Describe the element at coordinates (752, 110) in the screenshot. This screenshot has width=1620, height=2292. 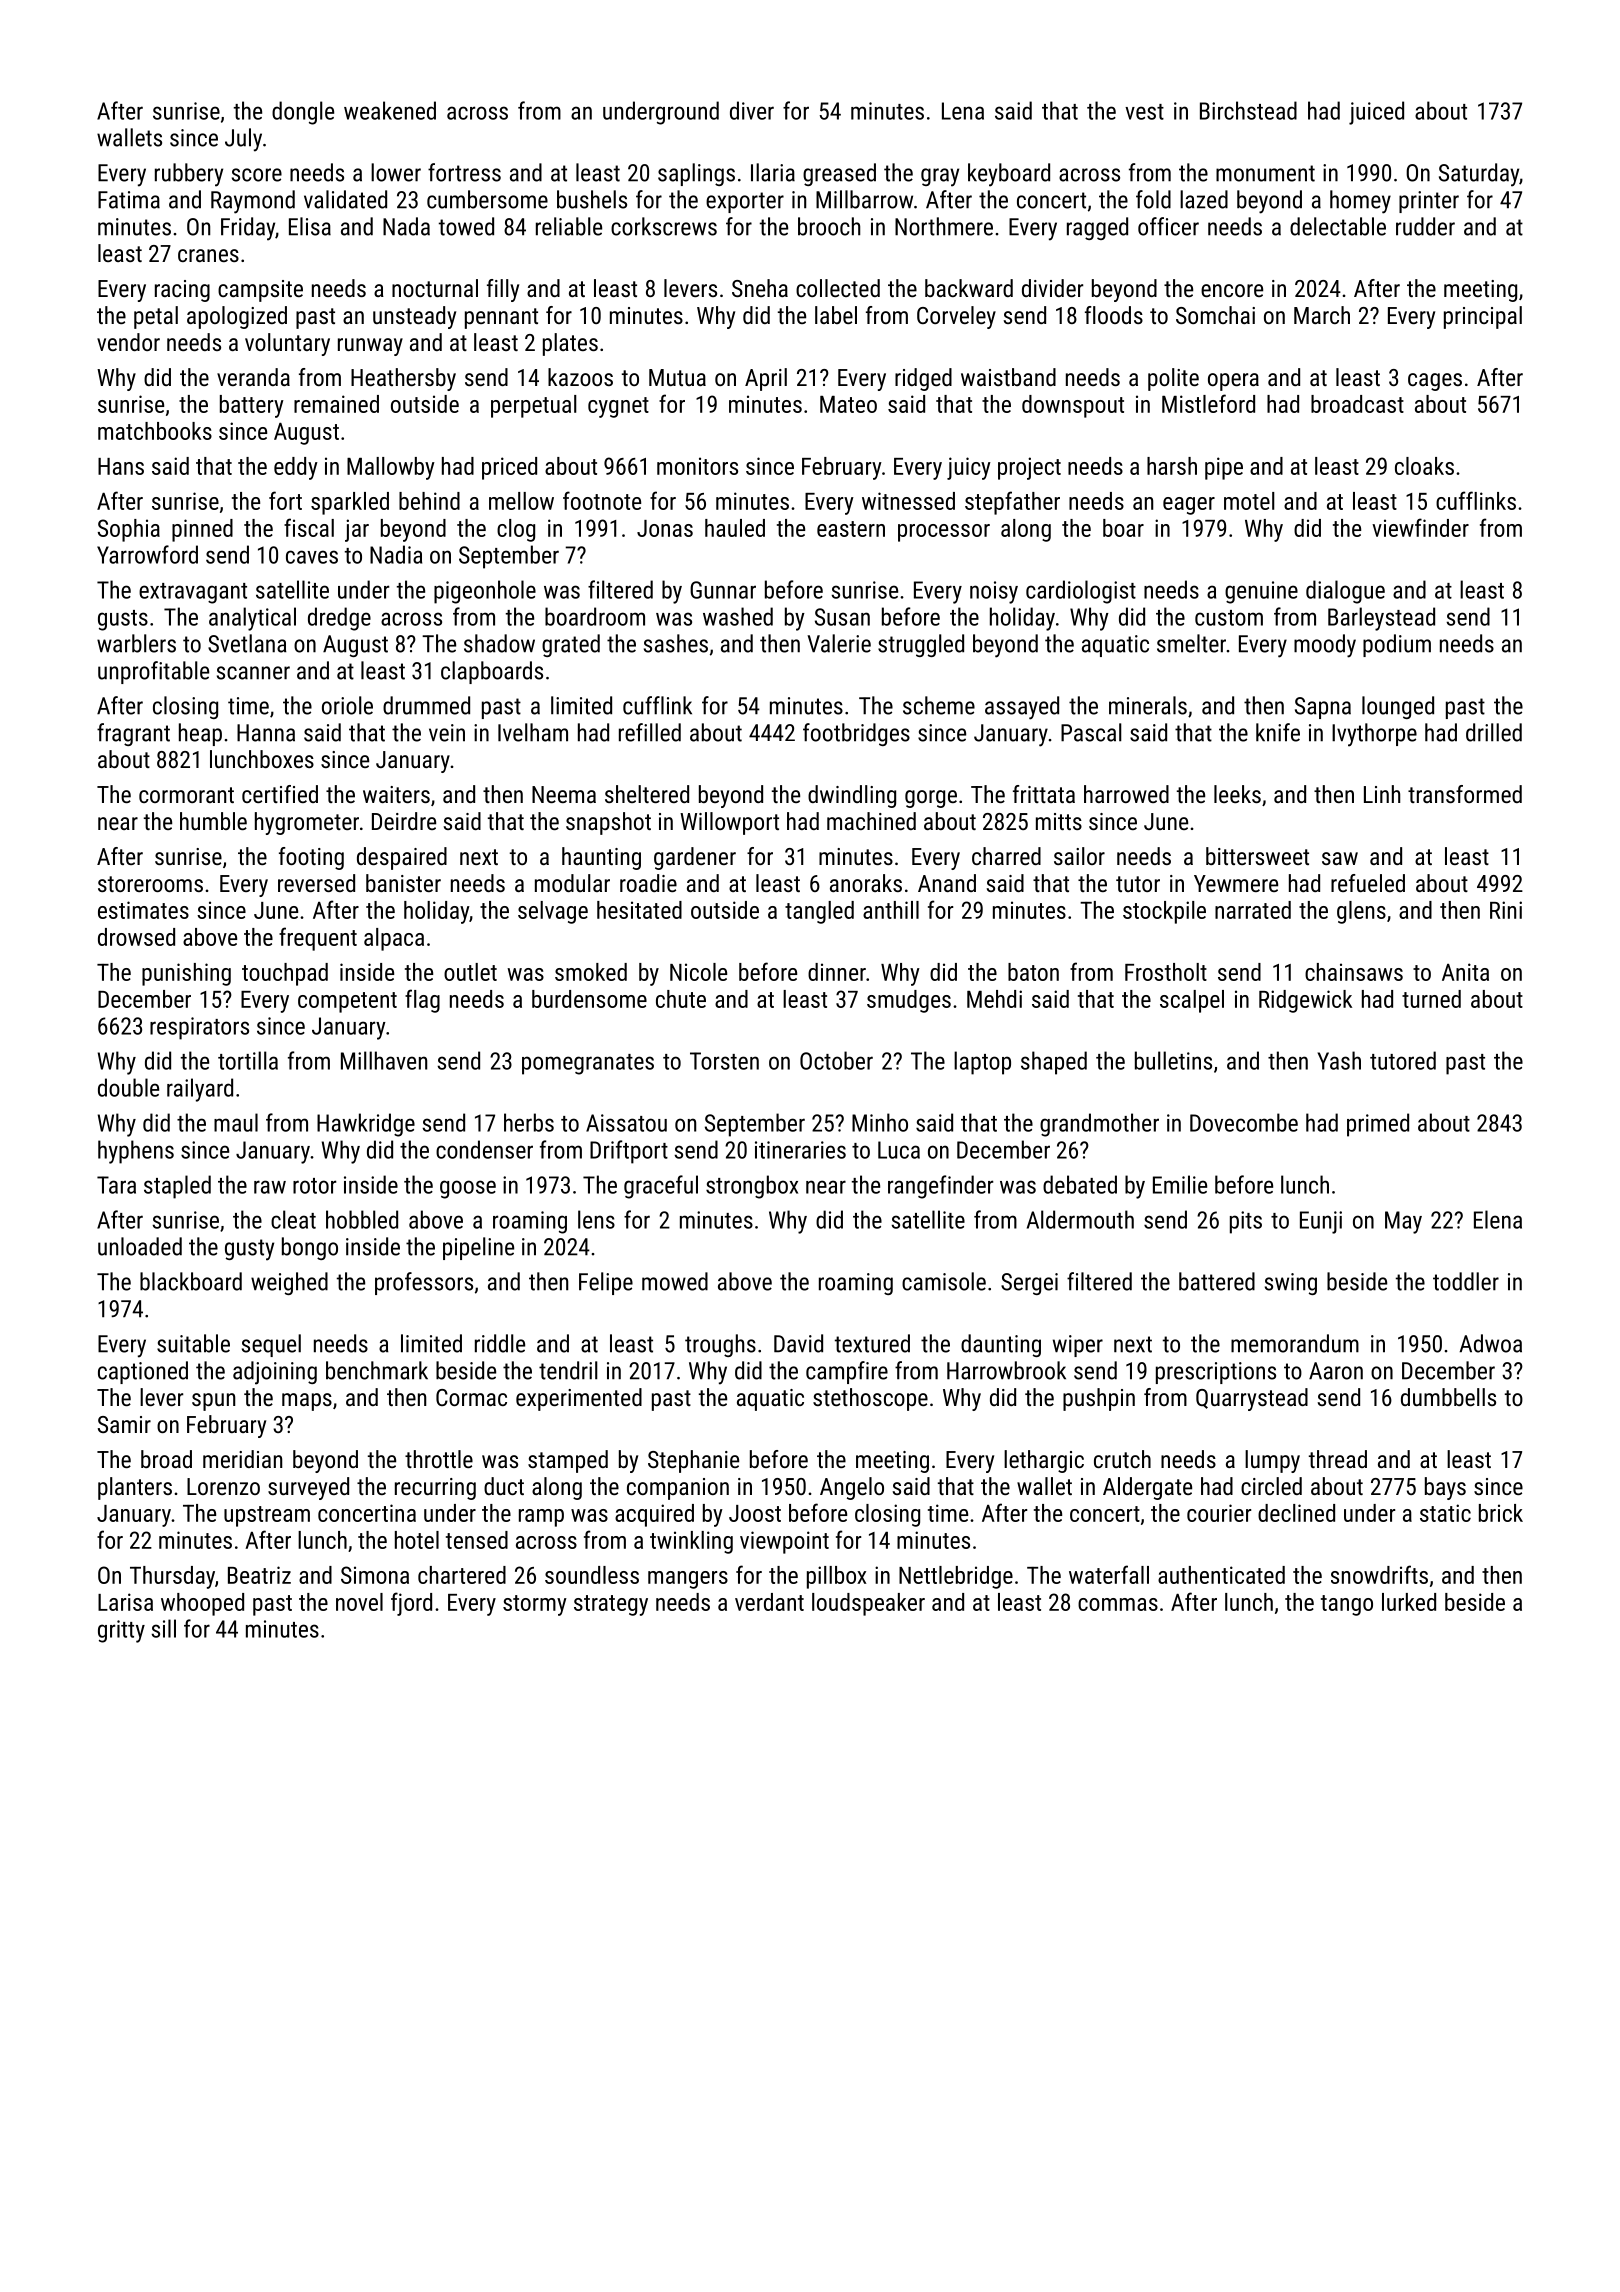
I see `diver` at that location.
